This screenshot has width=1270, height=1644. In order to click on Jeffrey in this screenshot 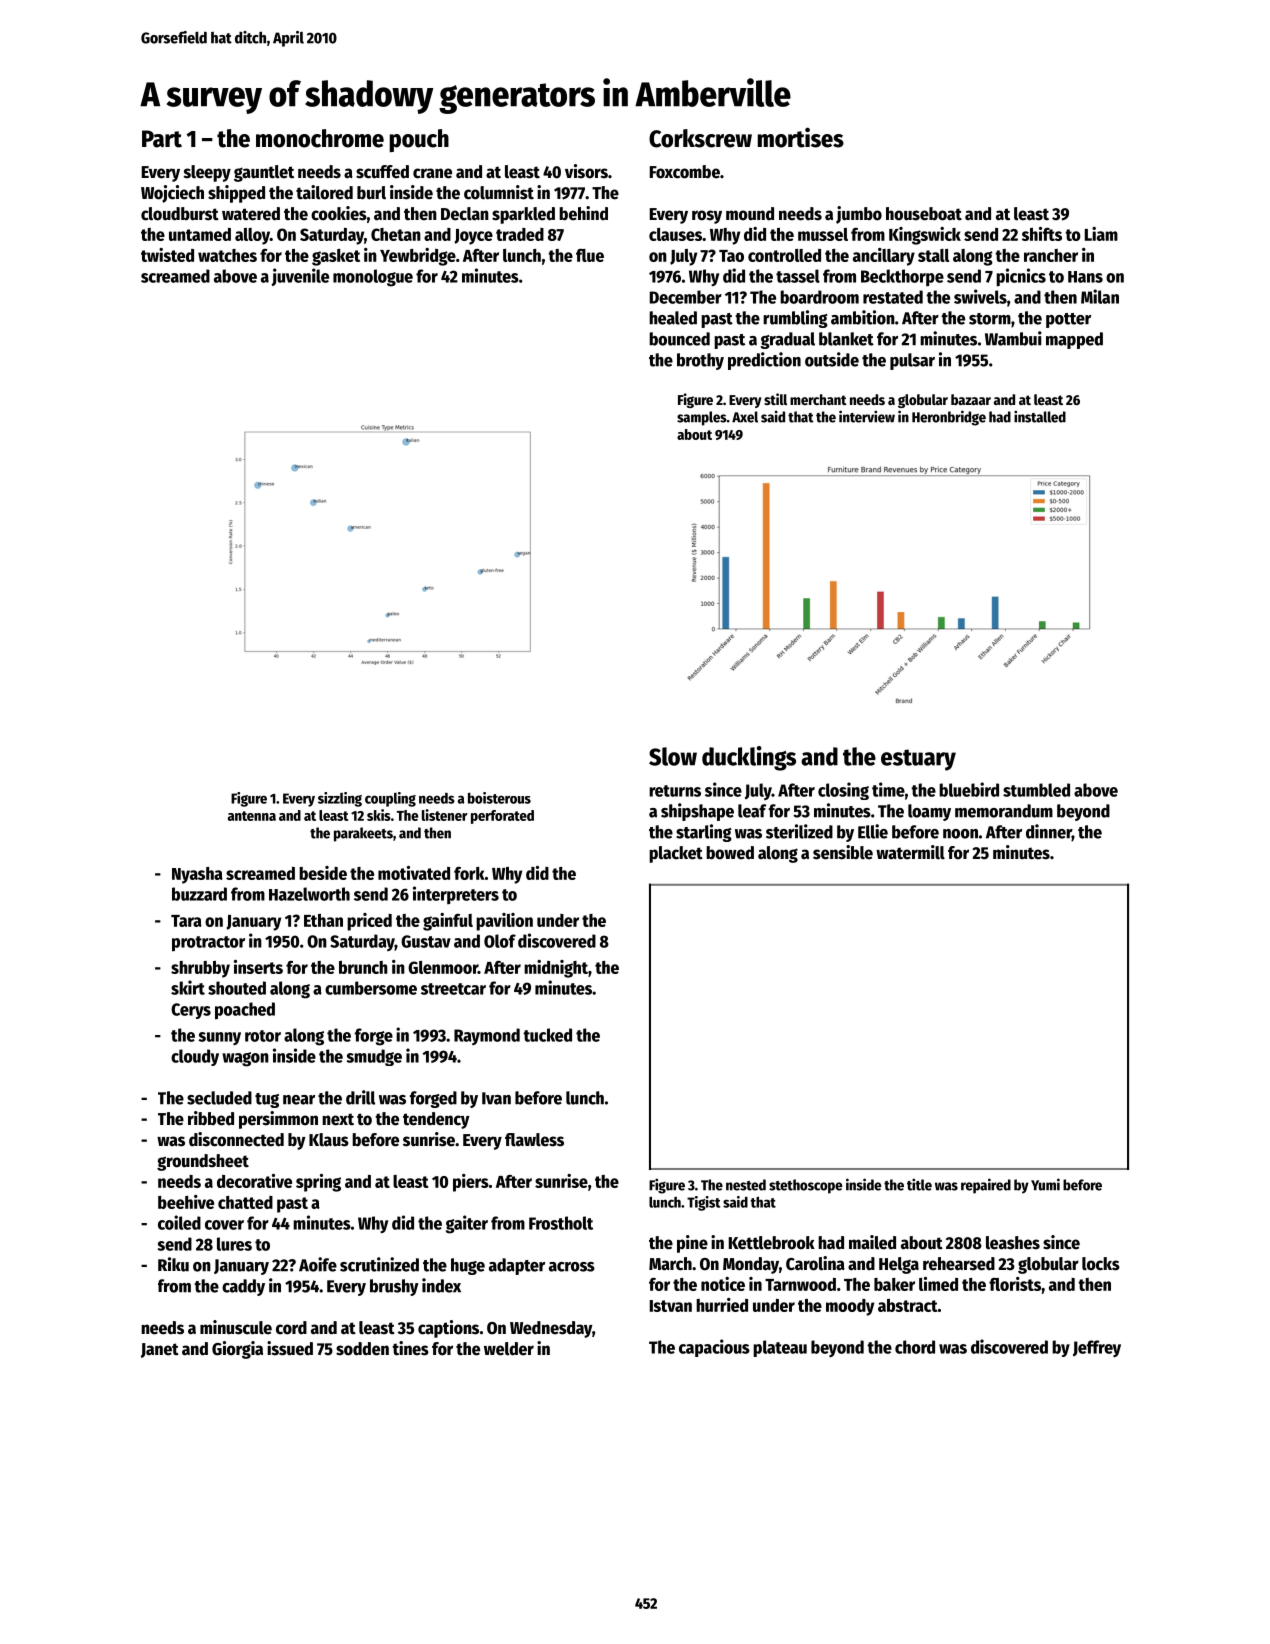, I will do `click(1097, 1348)`.
